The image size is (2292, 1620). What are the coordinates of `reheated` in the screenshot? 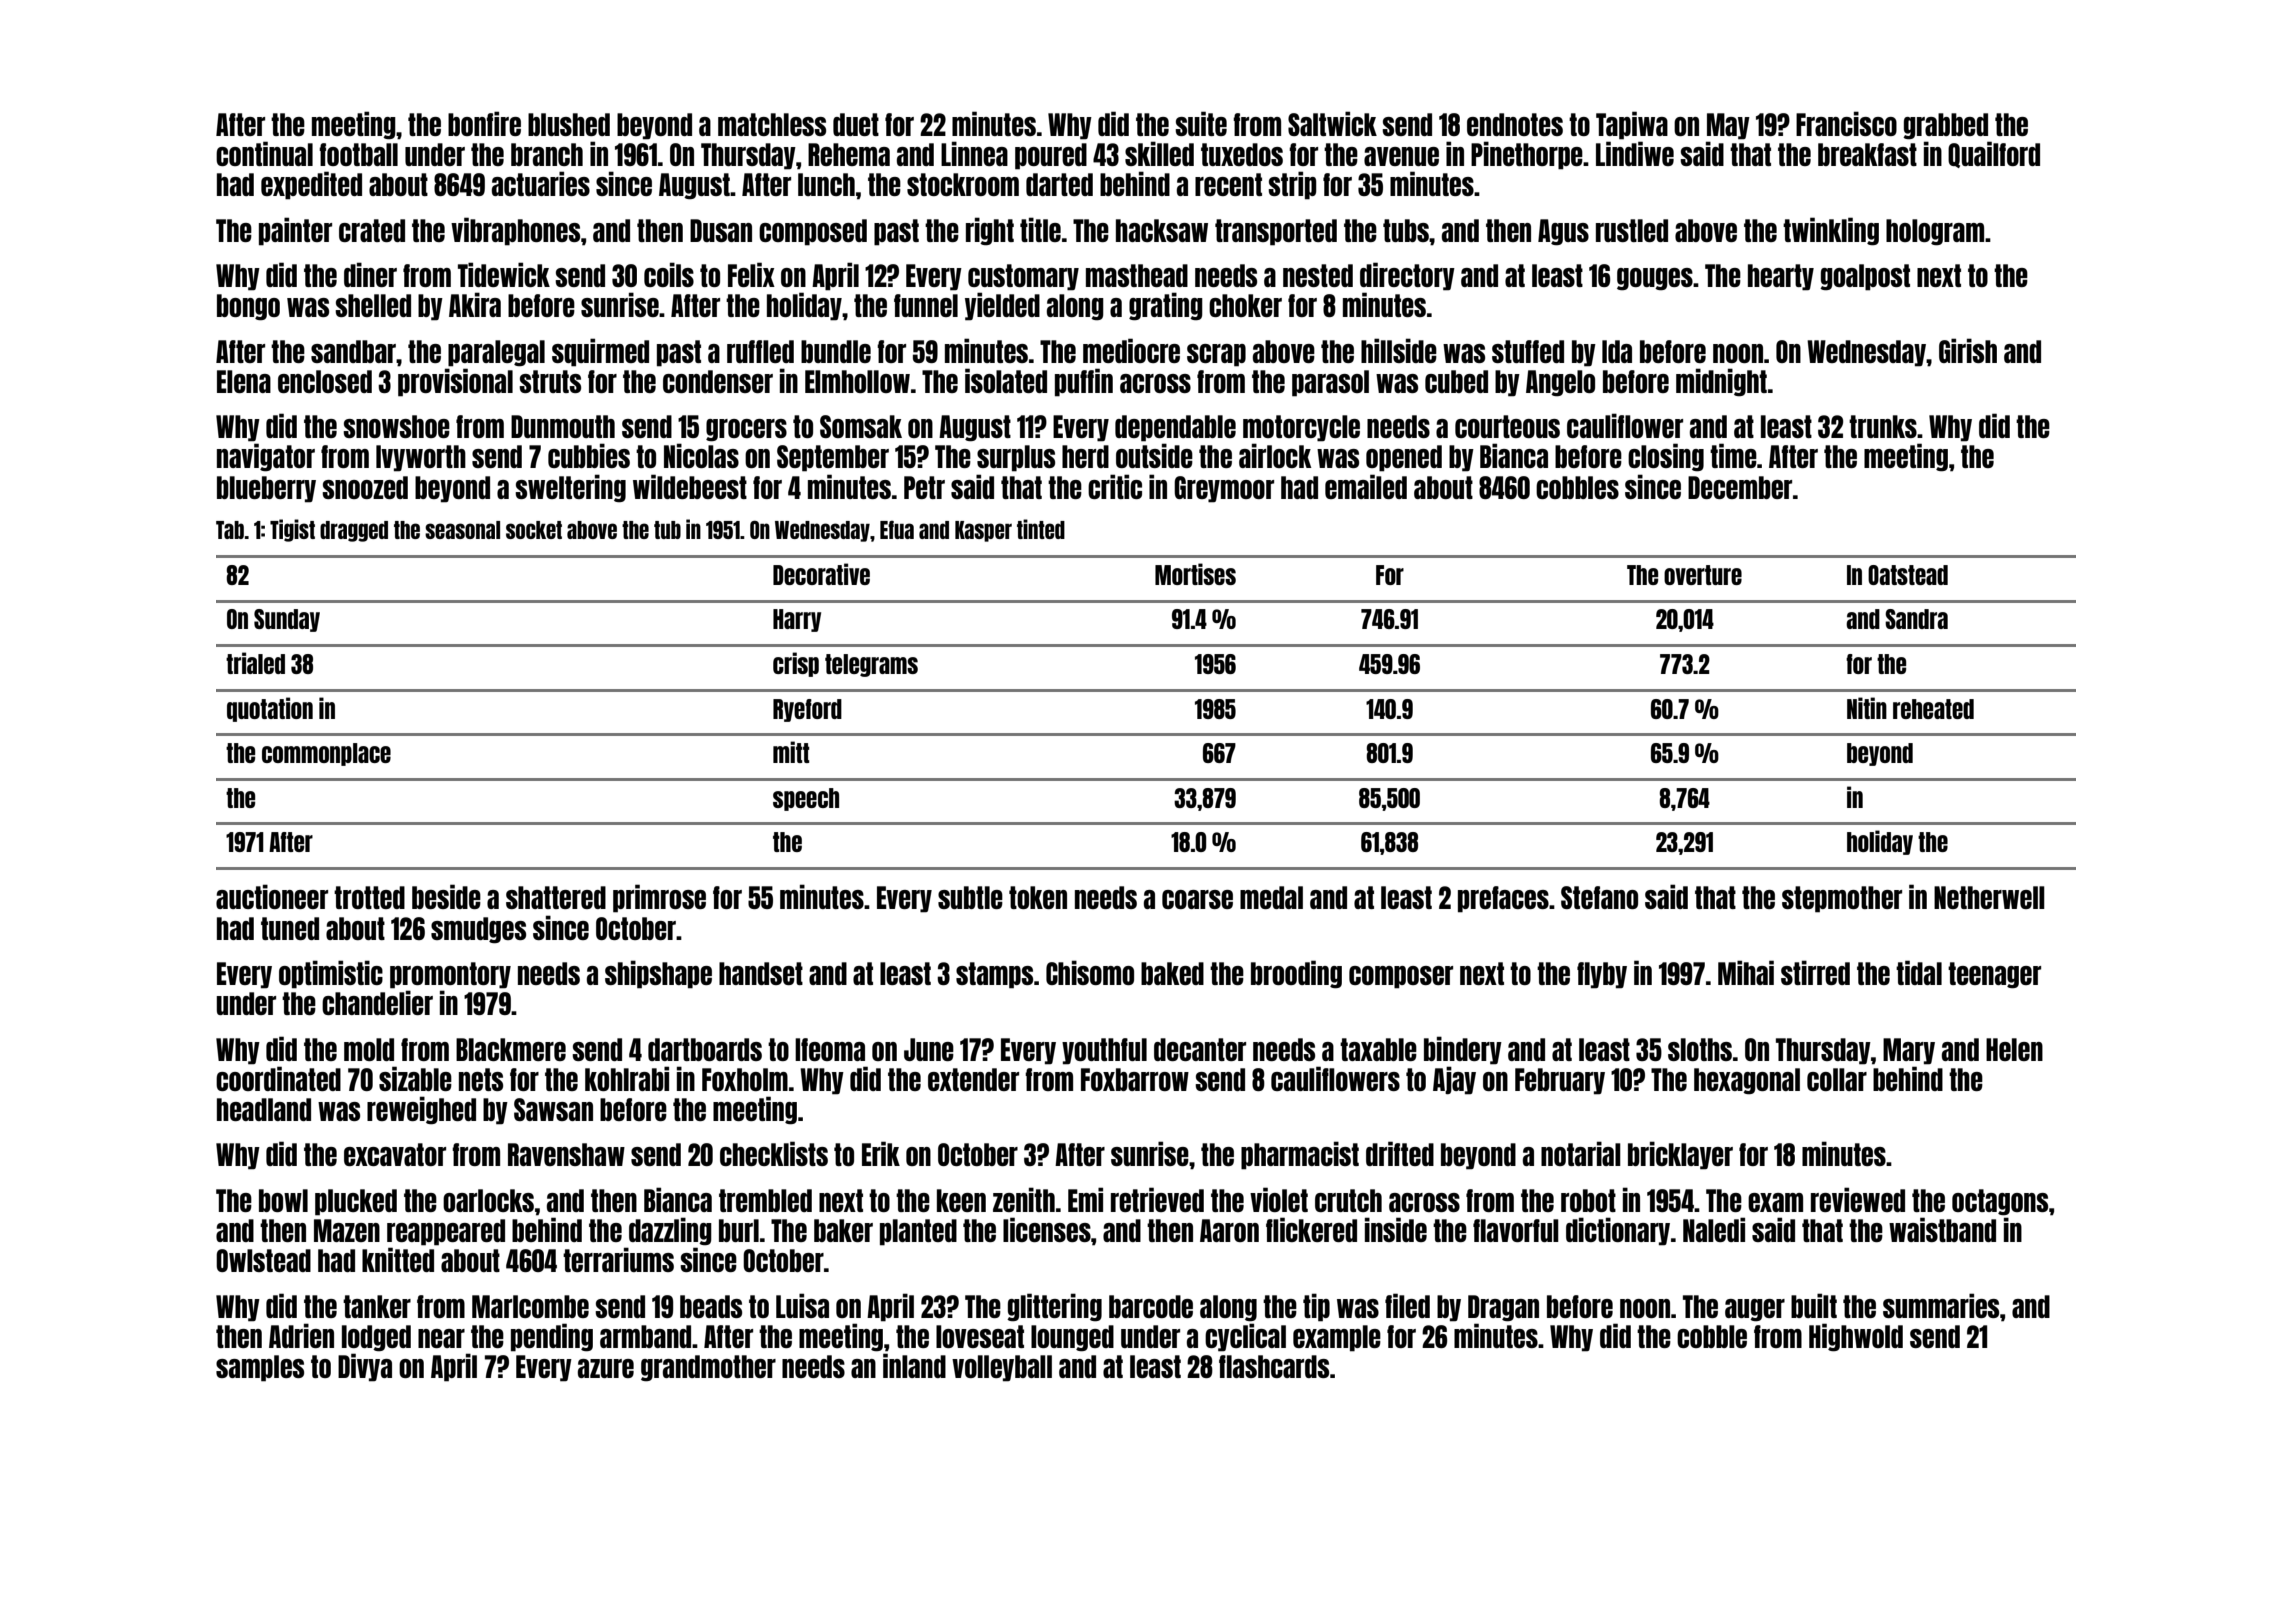 It's located at (1933, 709).
